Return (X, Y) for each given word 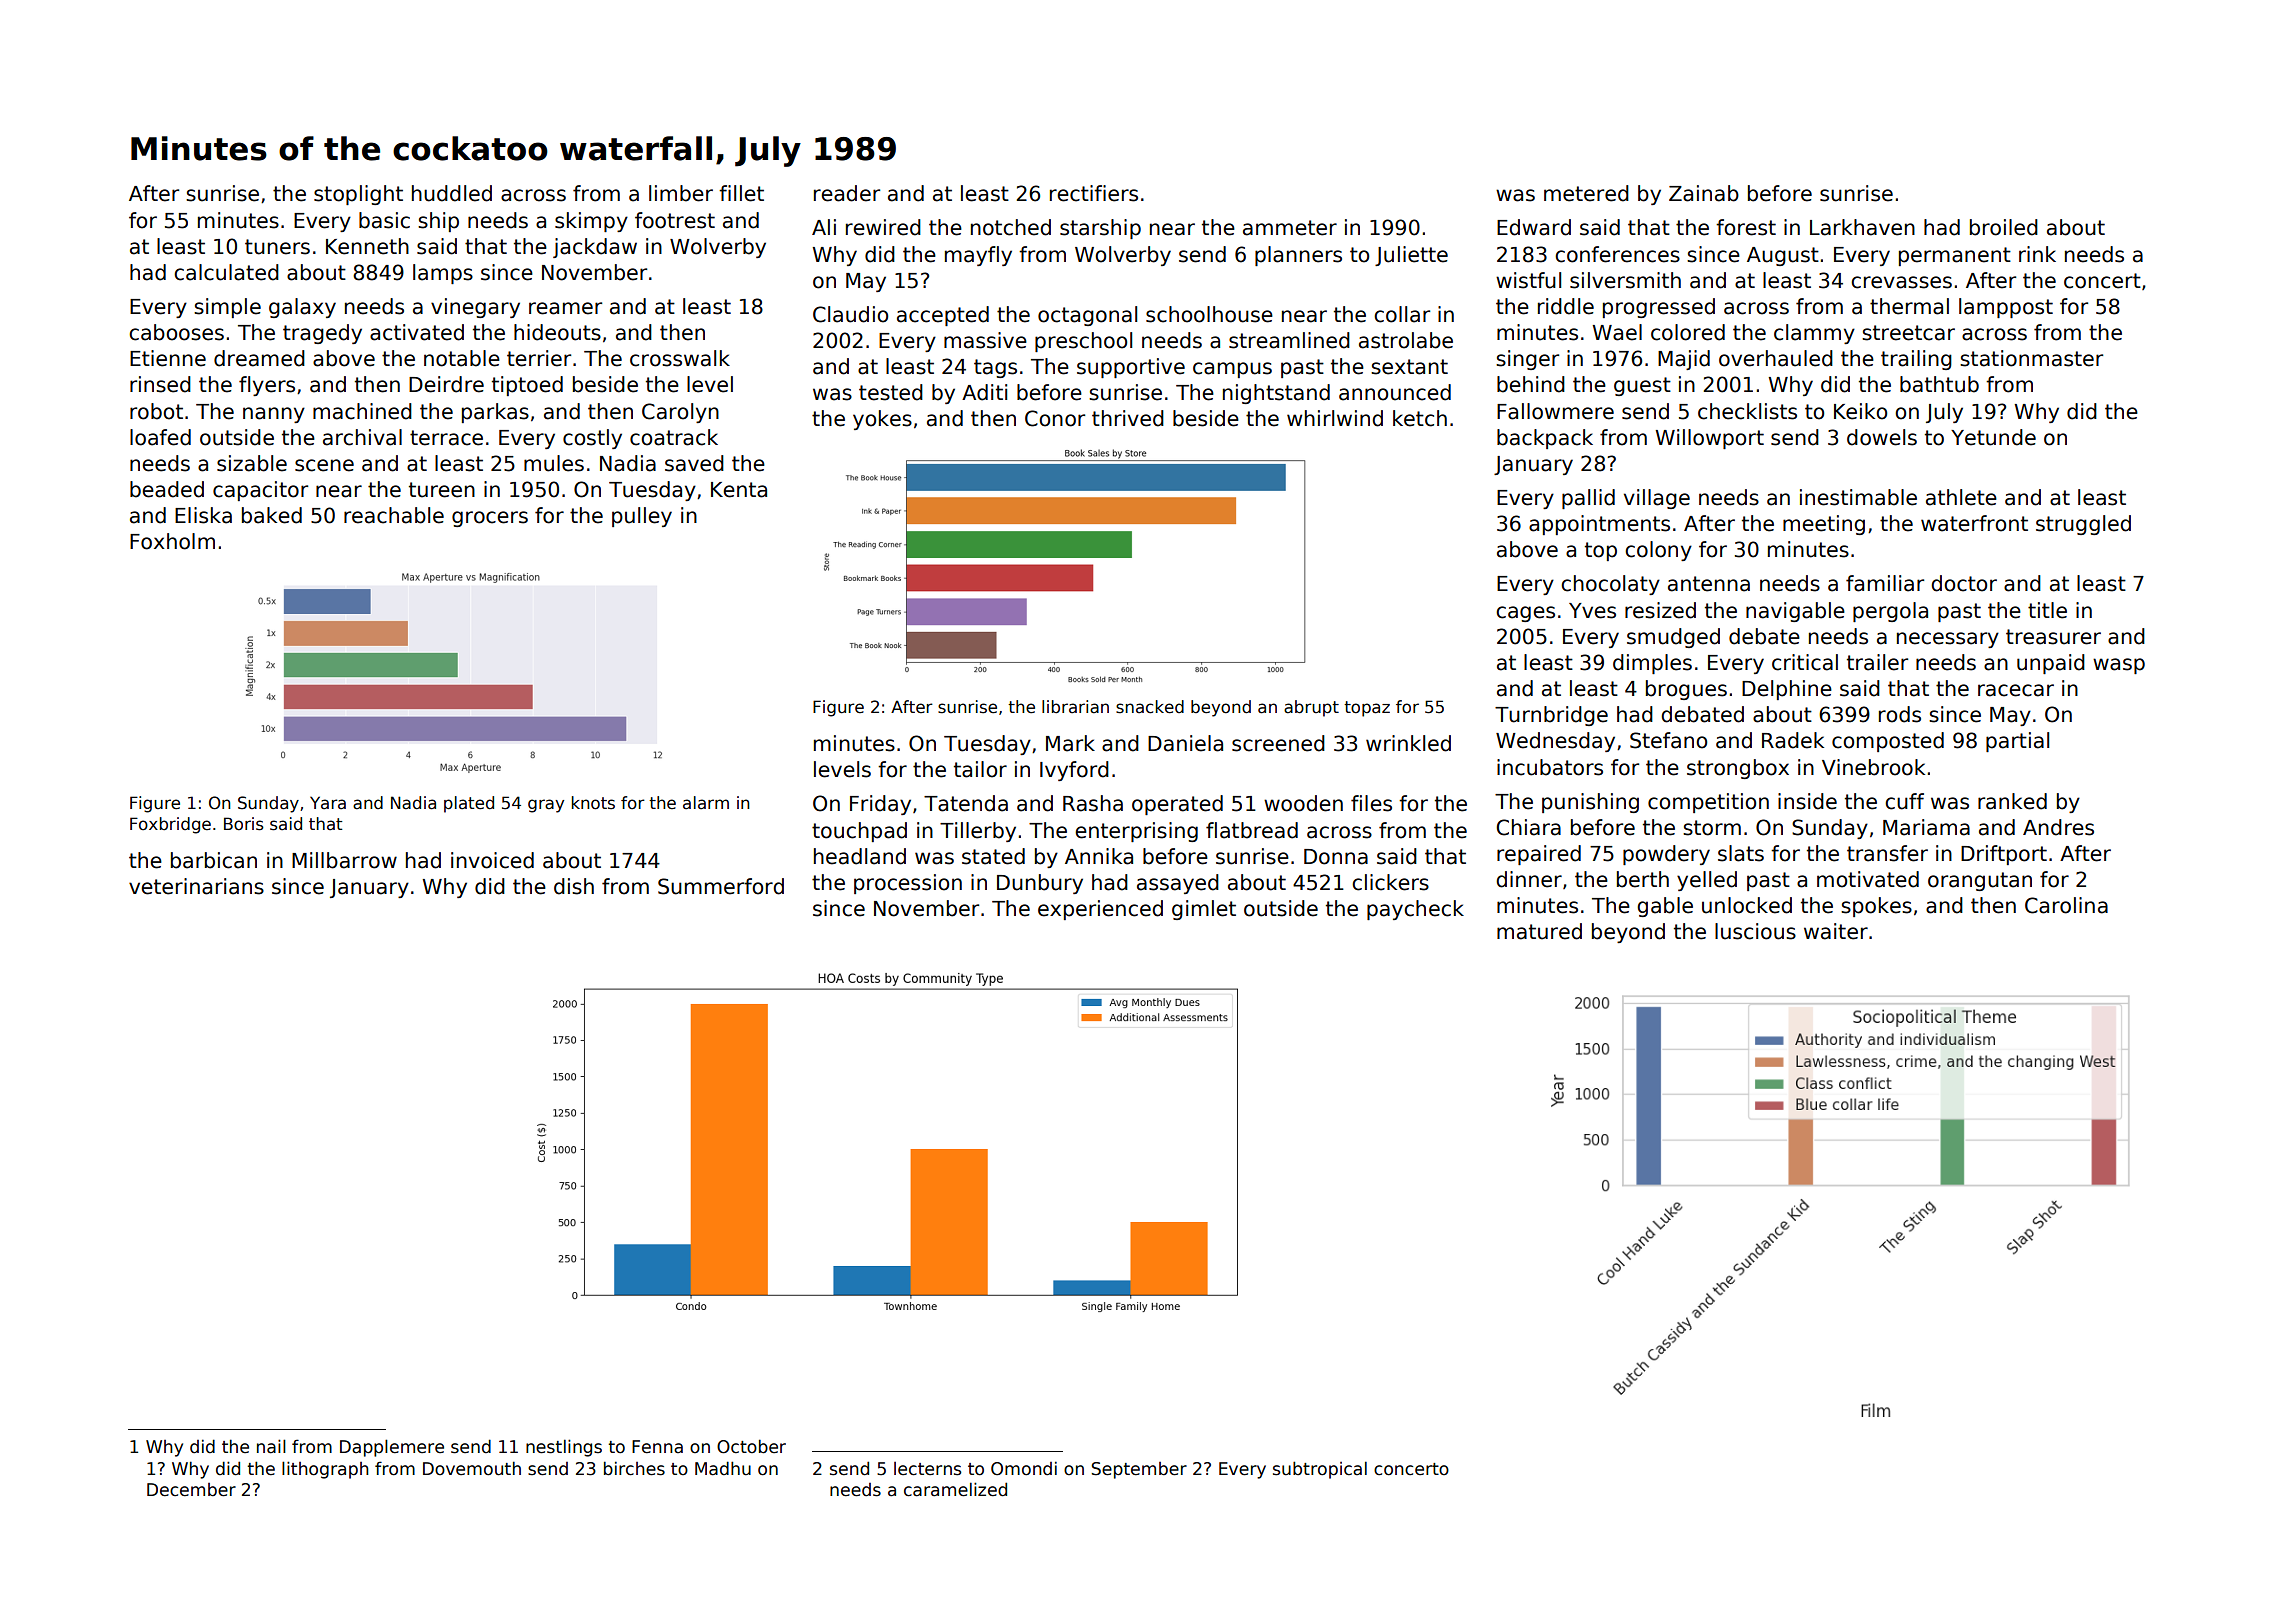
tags (995, 368)
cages (1525, 614)
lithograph (325, 1470)
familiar (1885, 583)
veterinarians (196, 886)
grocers (490, 519)
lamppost (2006, 308)
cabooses (176, 332)
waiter (1836, 931)
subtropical (1320, 1470)
